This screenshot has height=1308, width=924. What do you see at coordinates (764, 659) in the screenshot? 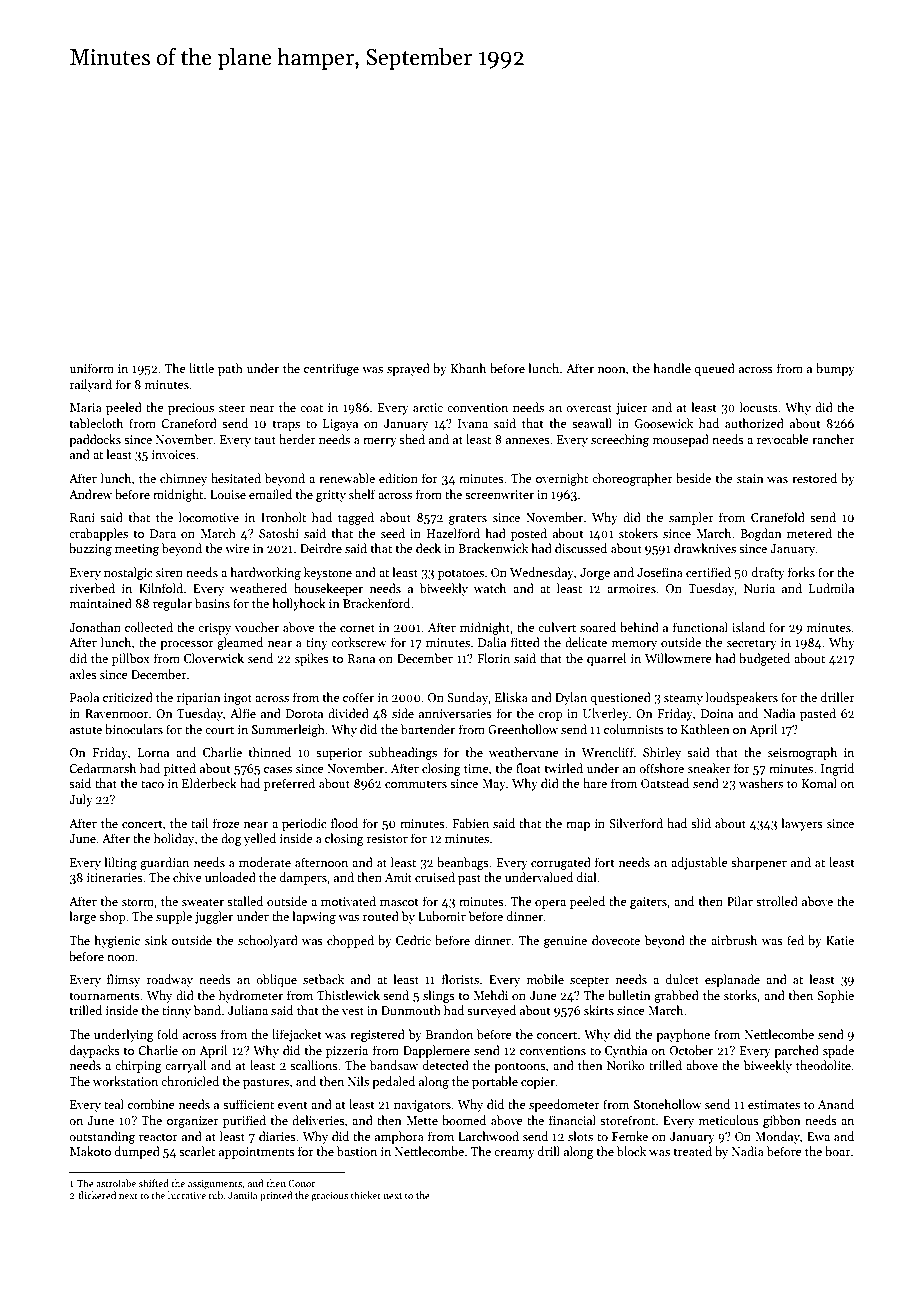
I see `budgeted` at bounding box center [764, 659].
